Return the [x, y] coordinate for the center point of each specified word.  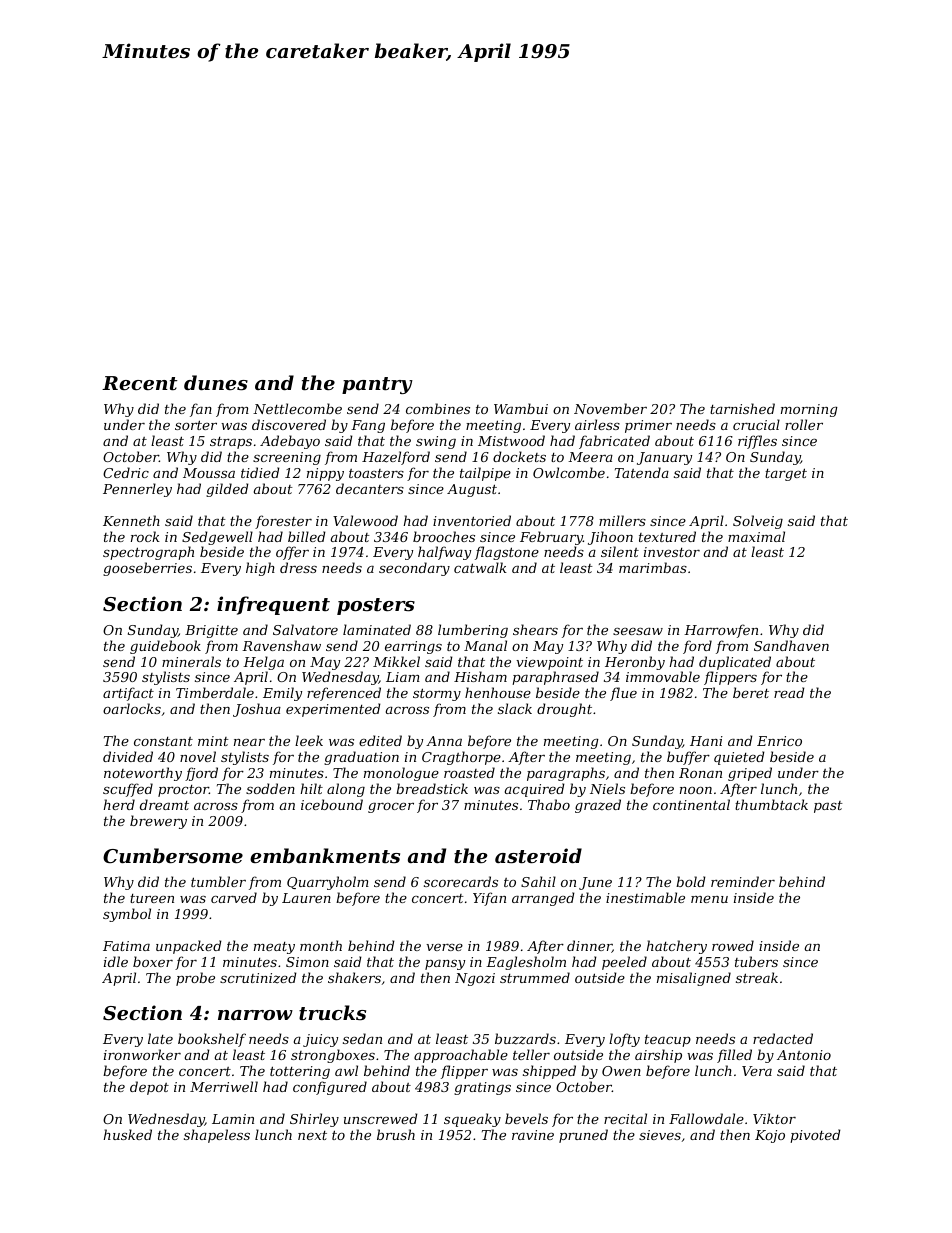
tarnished [742, 408]
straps [231, 443]
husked [128, 1134]
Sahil [538, 881]
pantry [377, 385]
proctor [183, 791]
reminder [743, 881]
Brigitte [211, 631]
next [312, 1135]
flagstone [507, 553]
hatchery [677, 947]
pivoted [815, 1136]
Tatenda [642, 472]
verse [444, 947]
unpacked [189, 947]
